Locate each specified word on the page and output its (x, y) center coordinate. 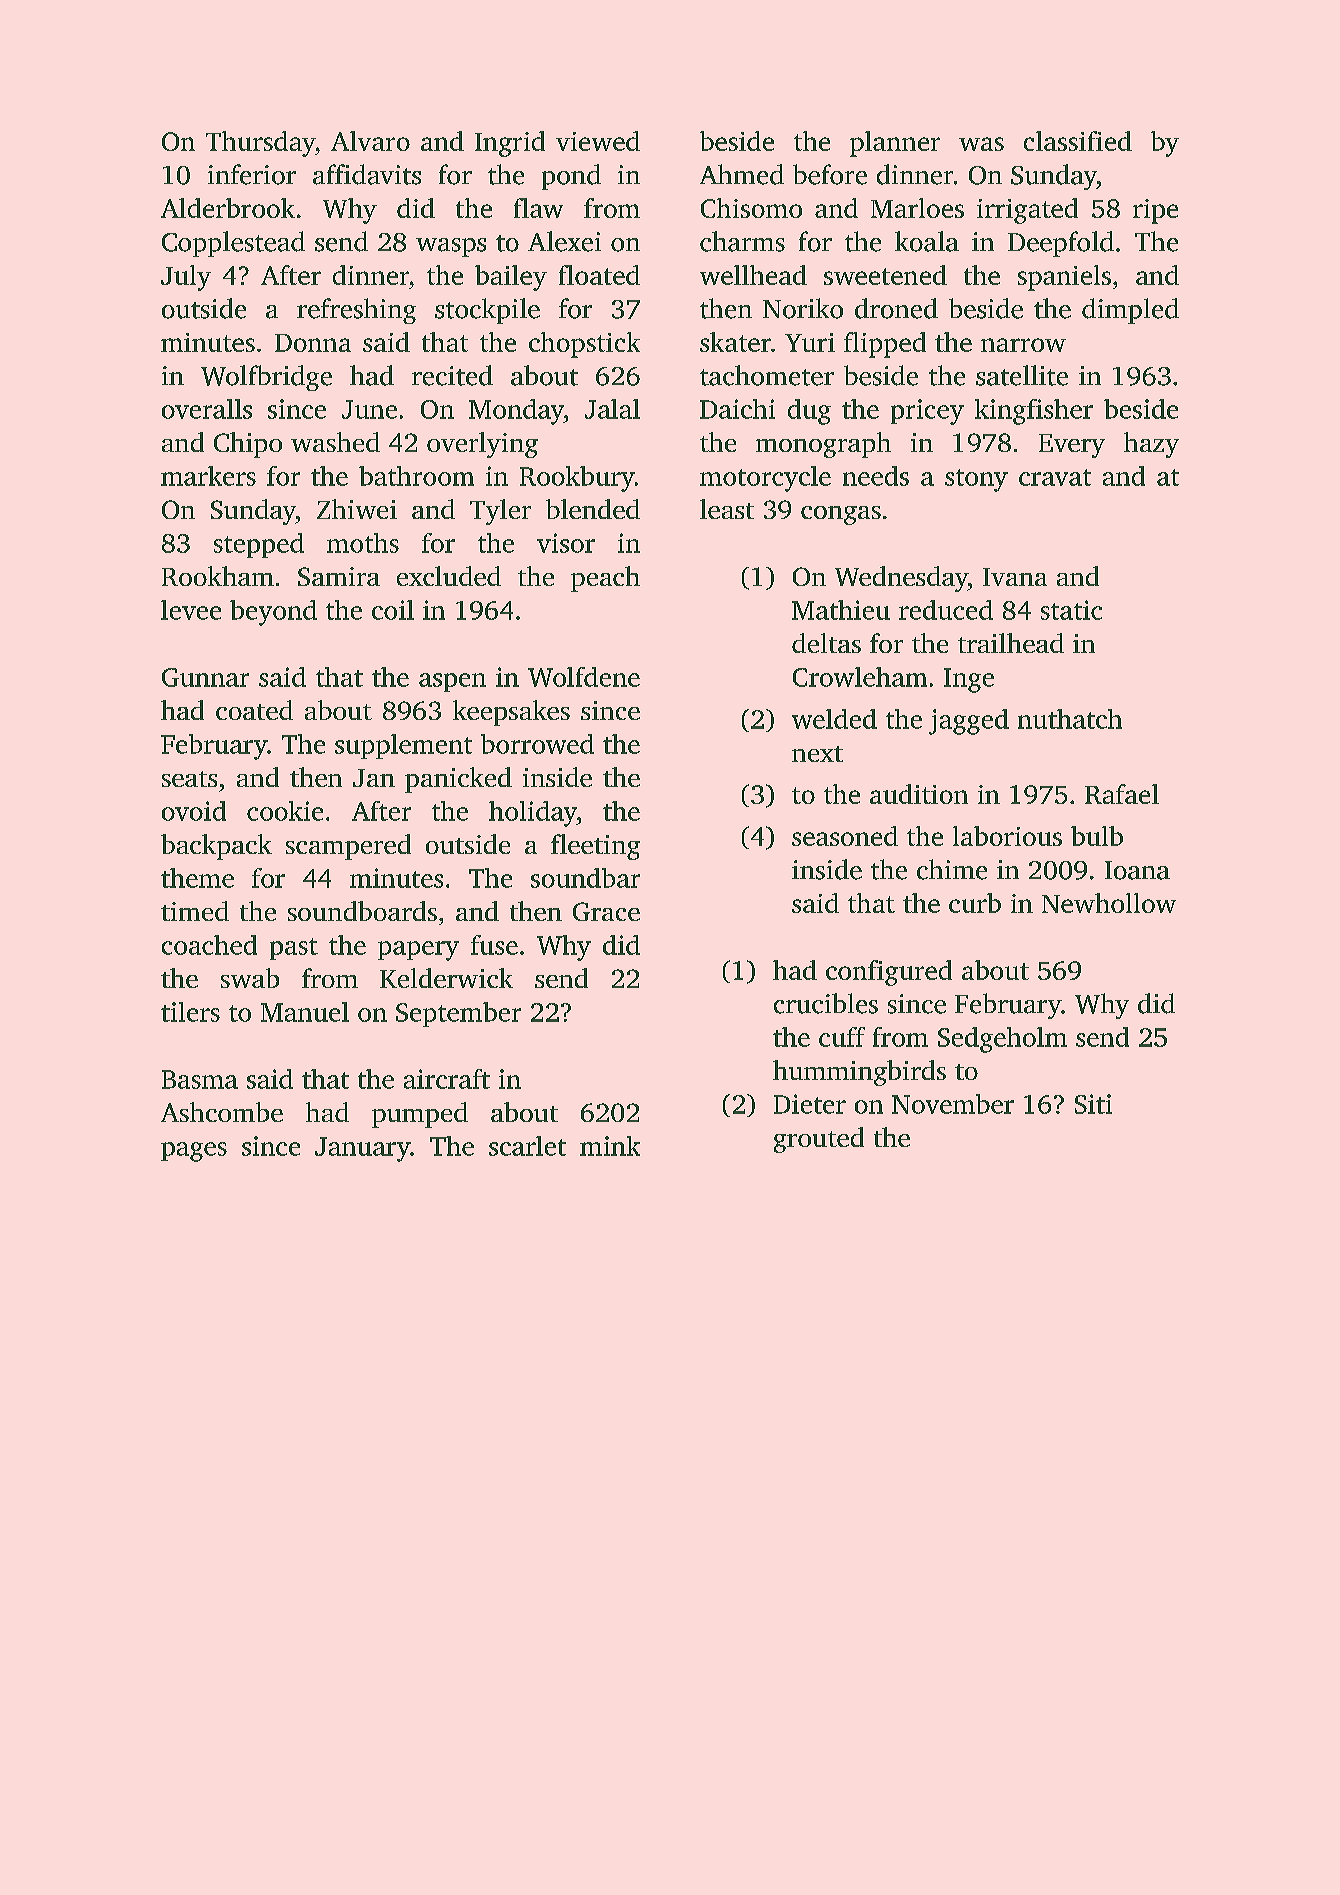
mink (610, 1146)
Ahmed (742, 174)
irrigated (1027, 211)
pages (194, 1152)
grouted (819, 1140)
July (186, 278)
